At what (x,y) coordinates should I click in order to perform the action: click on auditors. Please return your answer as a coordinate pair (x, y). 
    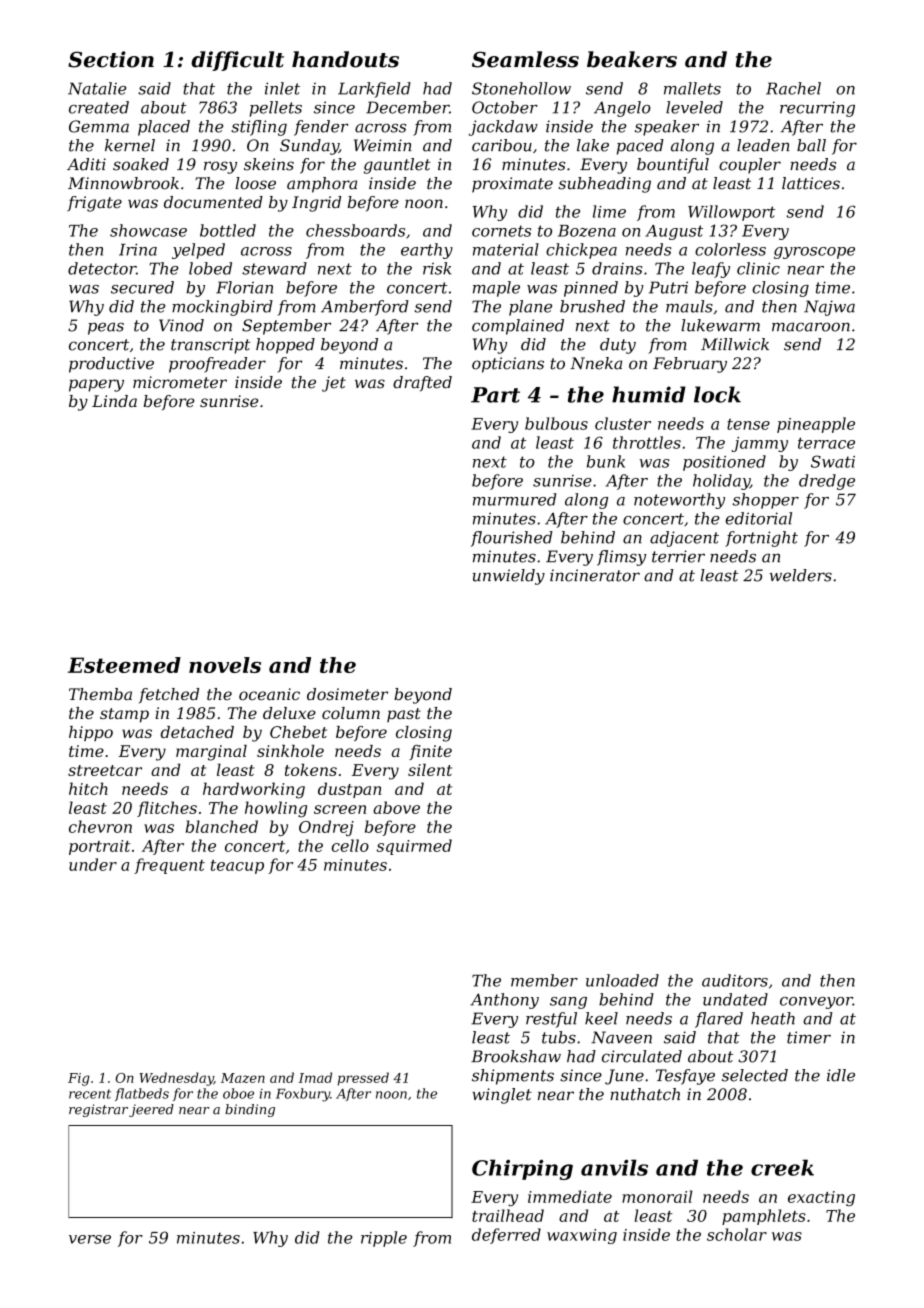
    Looking at the image, I should click on (735, 980).
